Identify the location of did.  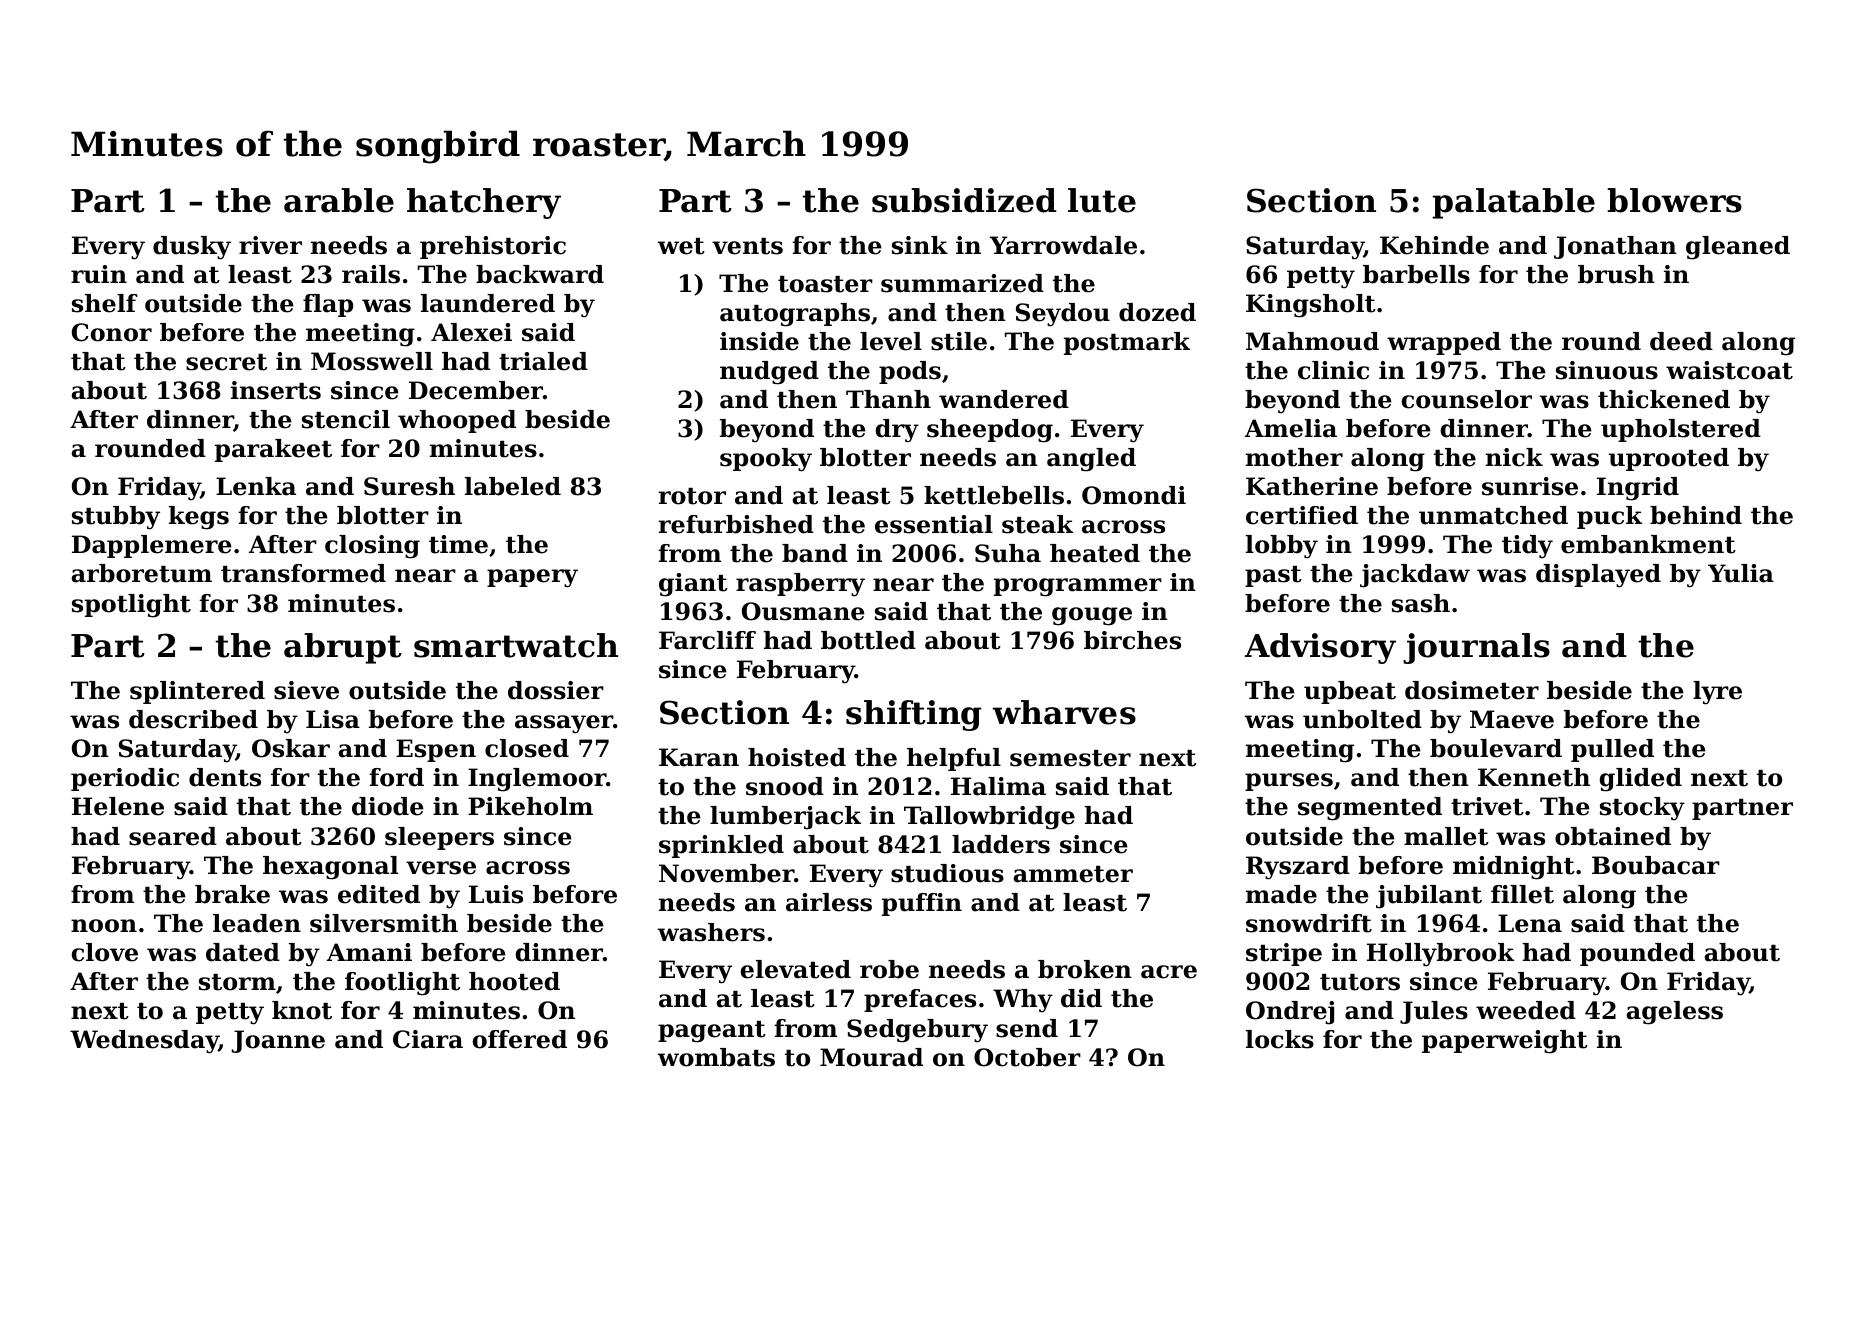
(1081, 998).
